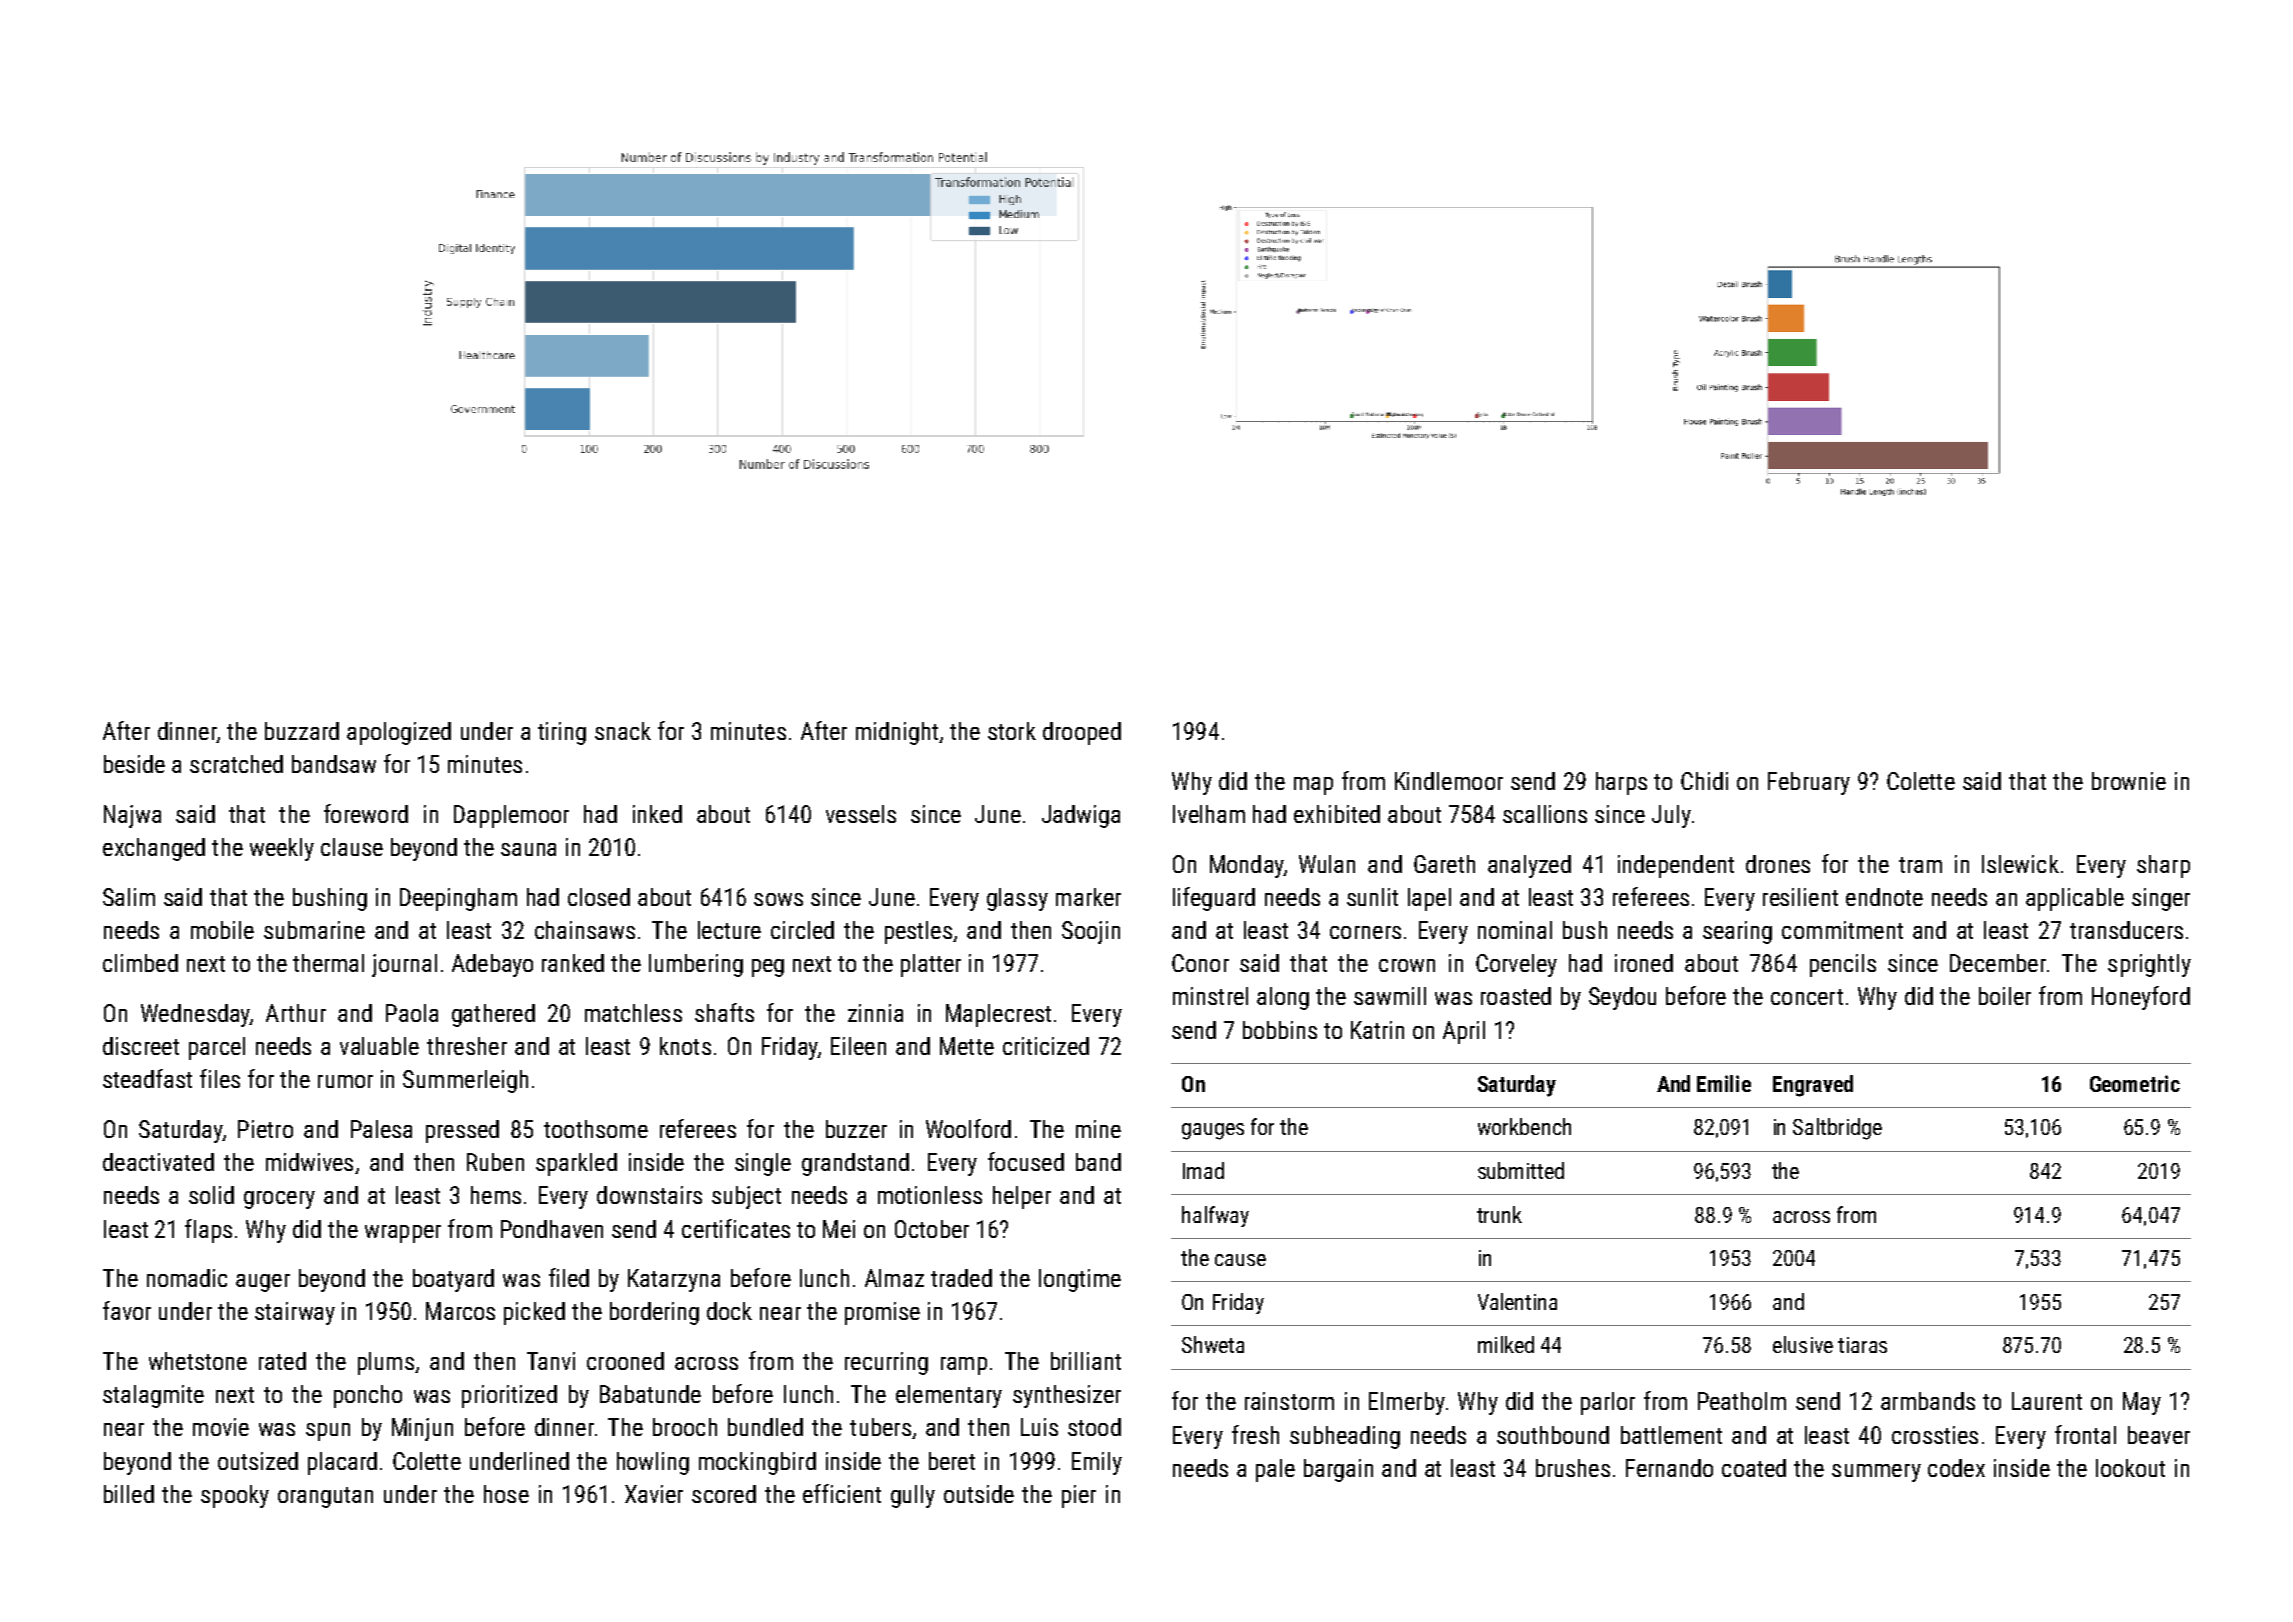 This document has width=2293, height=1622. I want to click on gathered, so click(493, 1015).
